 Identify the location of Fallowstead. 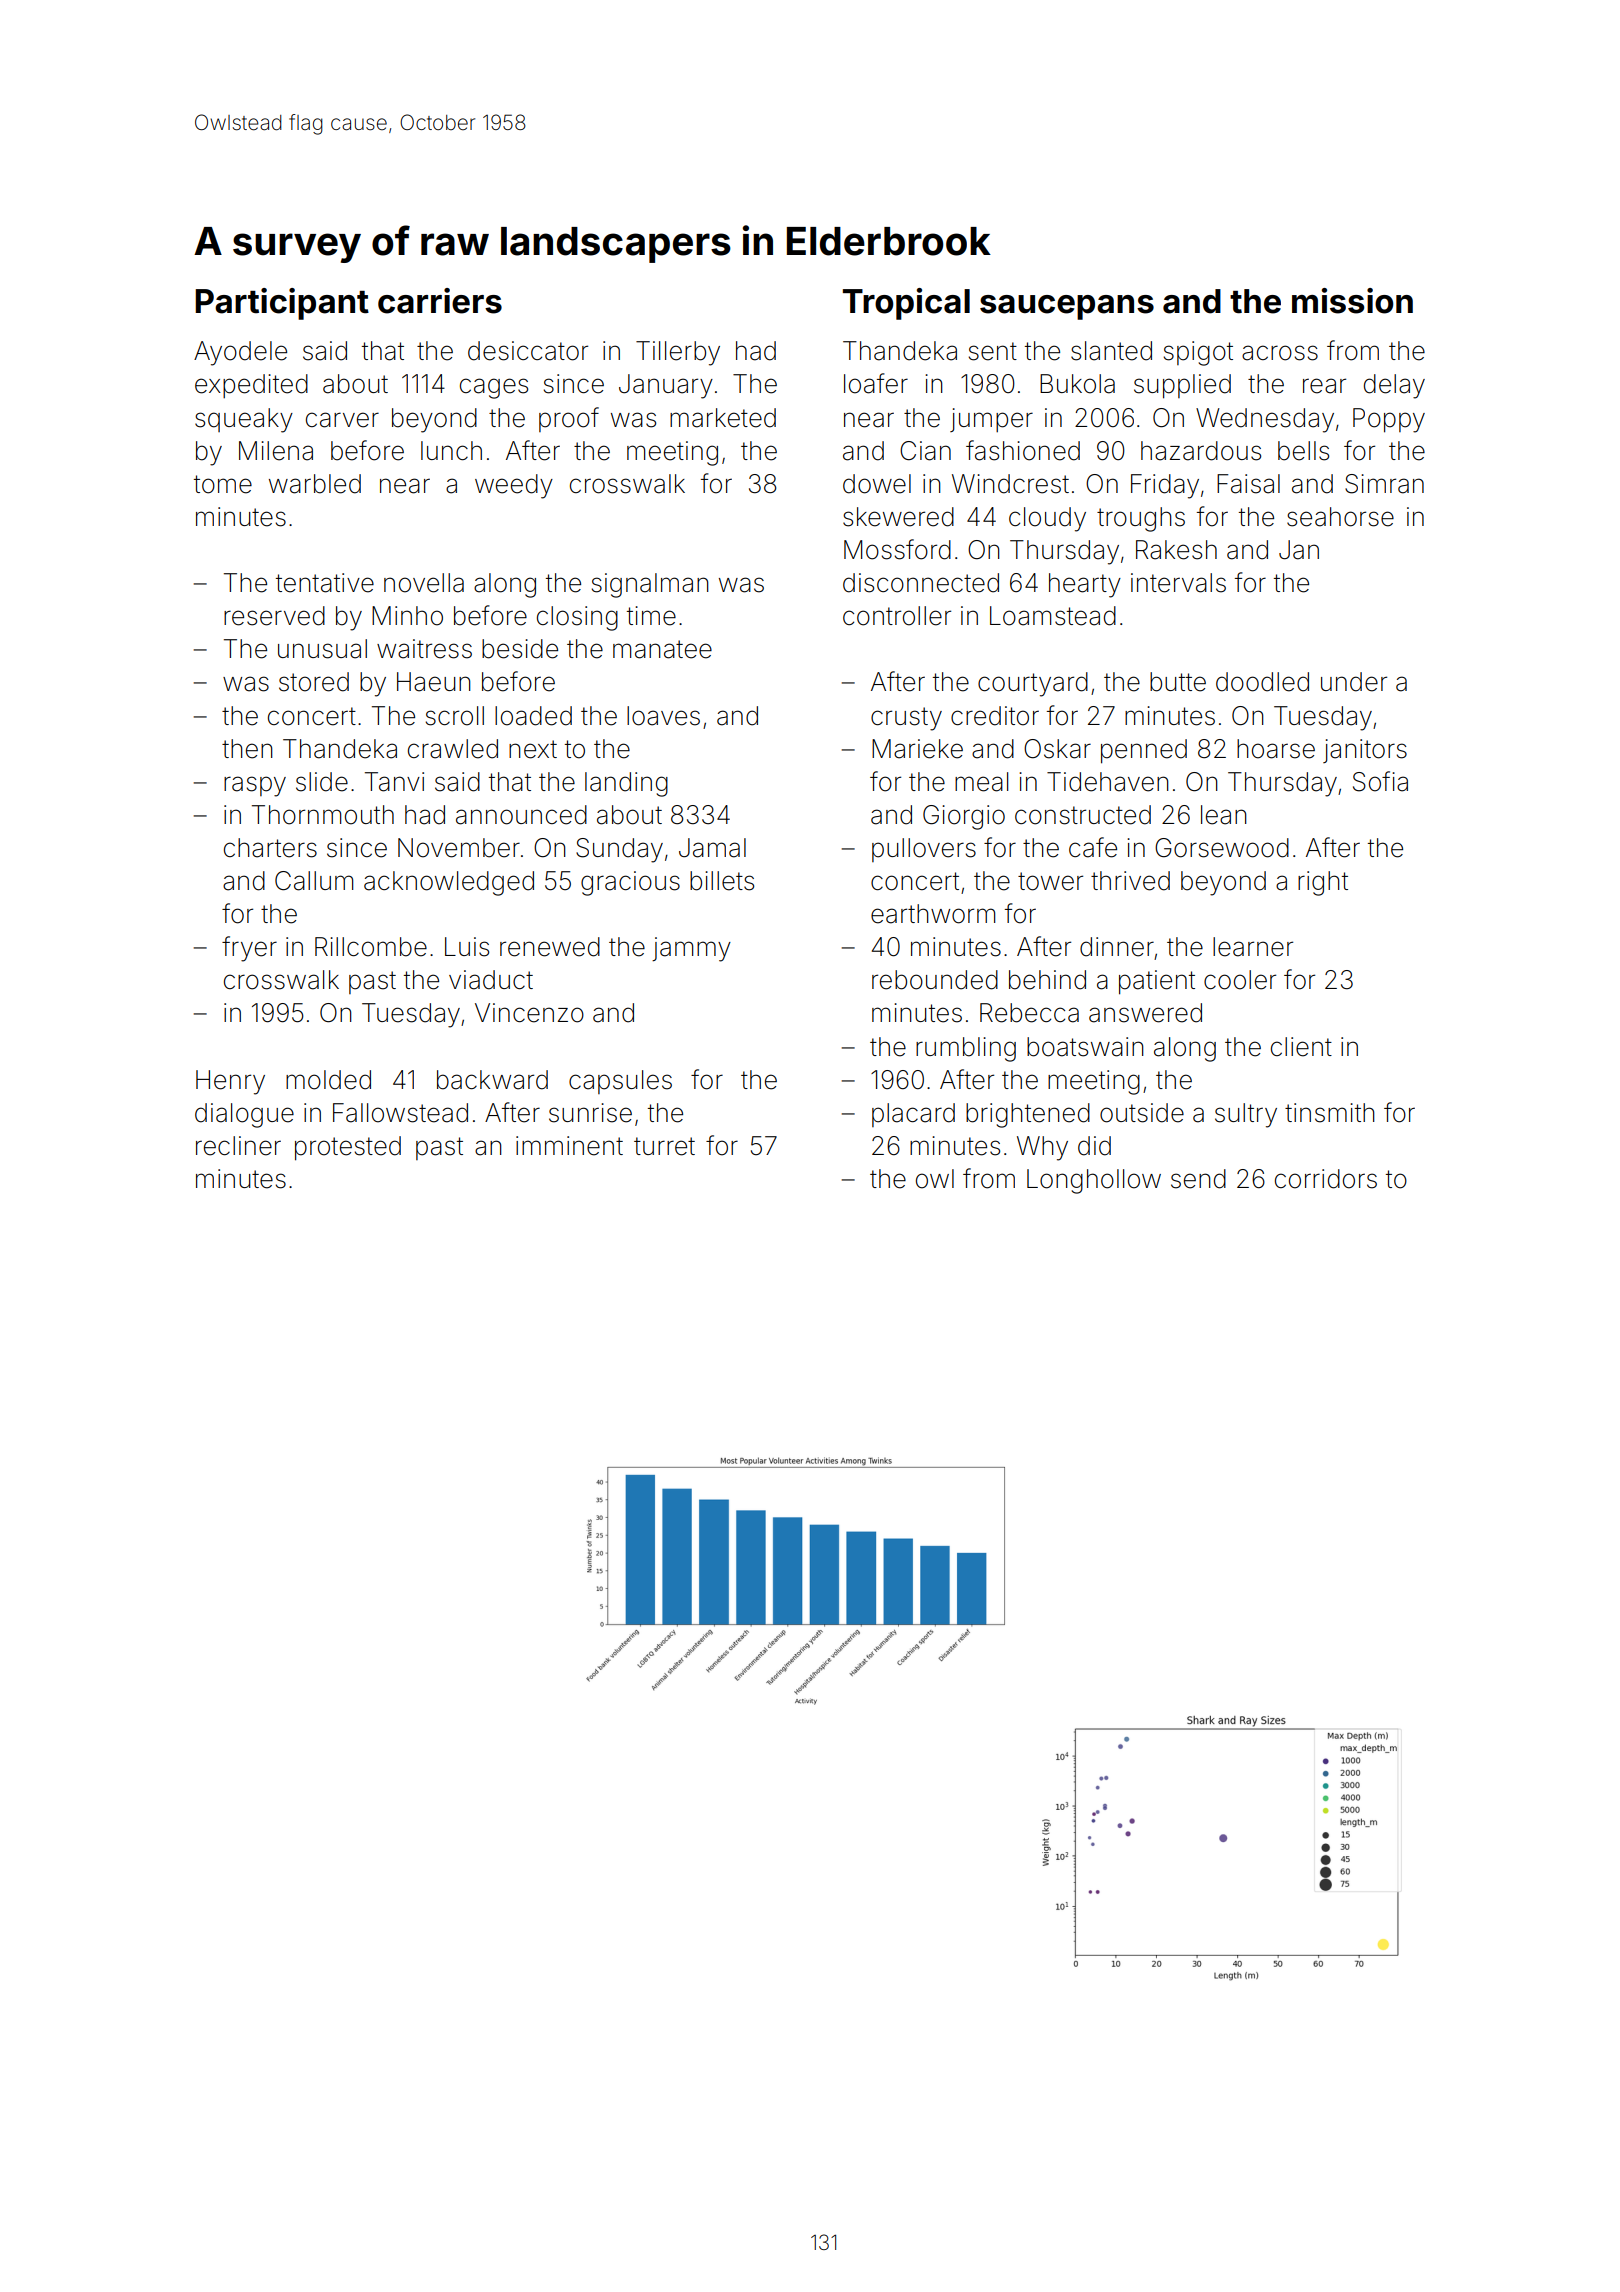
(400, 1113).
